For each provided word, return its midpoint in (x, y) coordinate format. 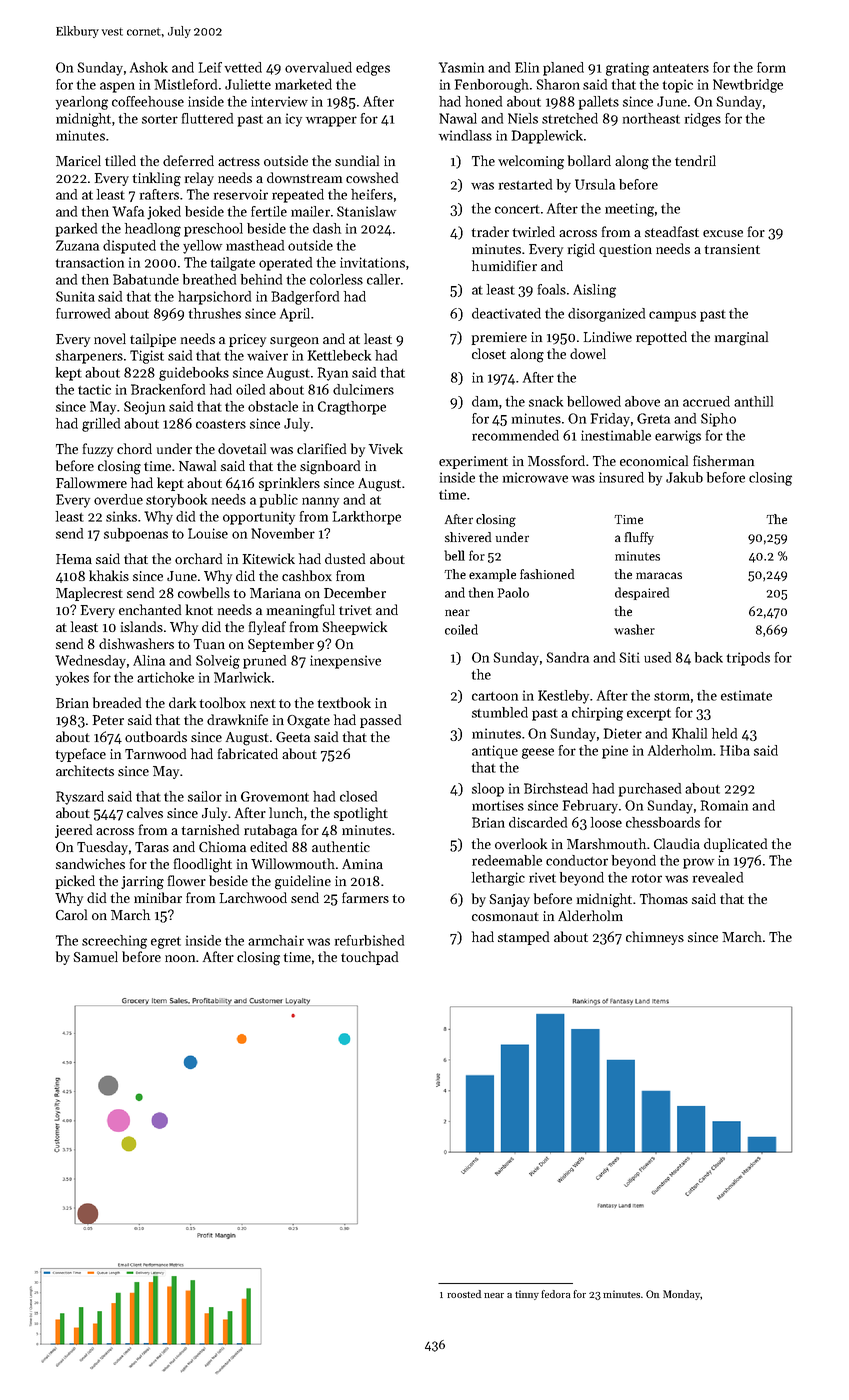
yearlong (82, 103)
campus (672, 316)
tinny (527, 1295)
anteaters (681, 68)
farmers (365, 897)
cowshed (372, 177)
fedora (556, 1294)
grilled (101, 425)
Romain (724, 805)
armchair (276, 940)
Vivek (386, 448)
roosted (464, 1294)
